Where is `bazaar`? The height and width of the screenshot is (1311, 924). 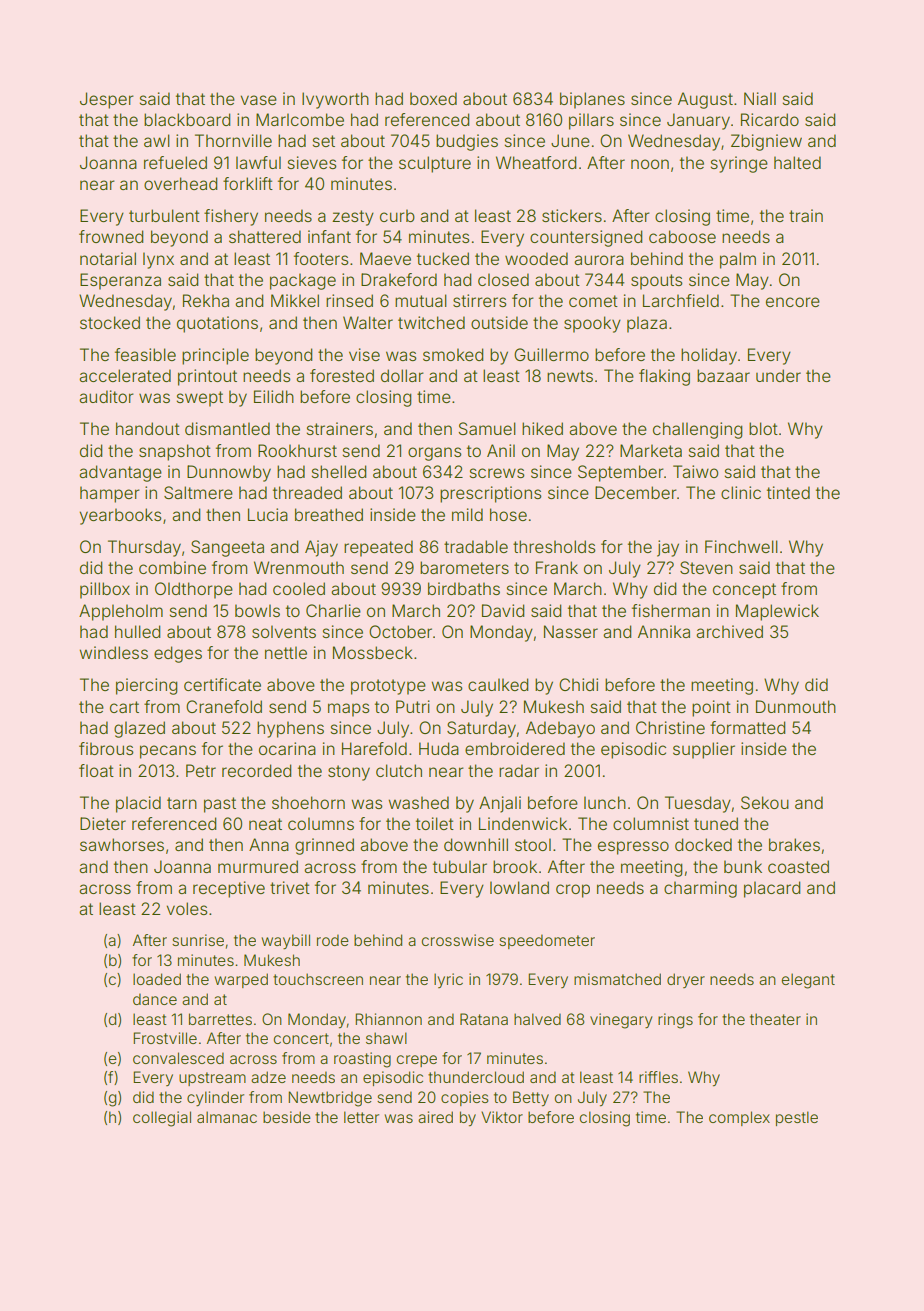
bazaar is located at coordinates (723, 375).
